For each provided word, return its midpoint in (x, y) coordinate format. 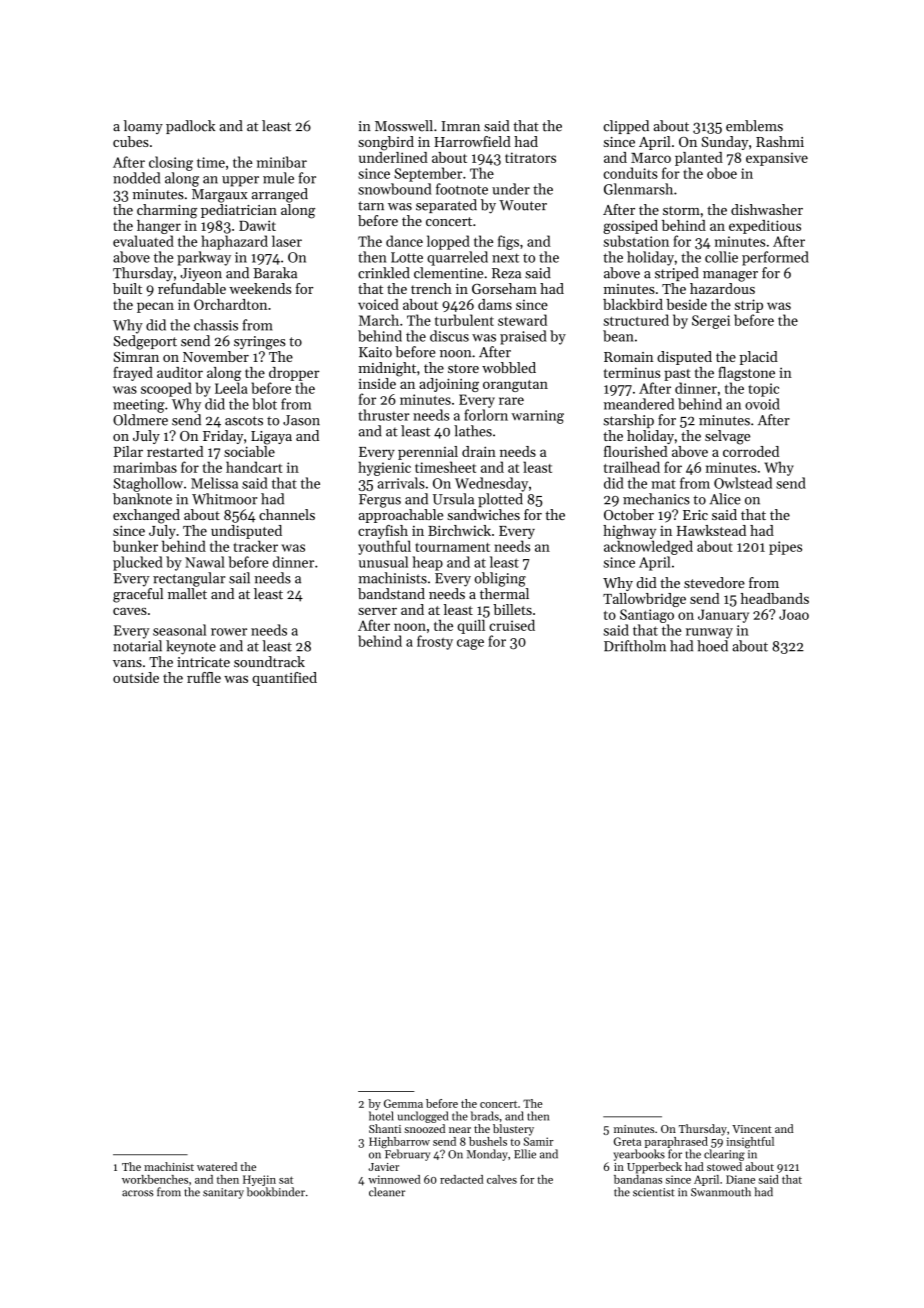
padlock (190, 127)
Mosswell (404, 126)
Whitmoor (224, 499)
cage (470, 644)
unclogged (423, 1117)
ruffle (204, 677)
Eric (695, 515)
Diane (740, 1179)
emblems (754, 126)
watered (217, 1166)
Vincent (752, 1129)
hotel (381, 1116)
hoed (712, 646)
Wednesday (491, 484)
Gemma (403, 1103)
